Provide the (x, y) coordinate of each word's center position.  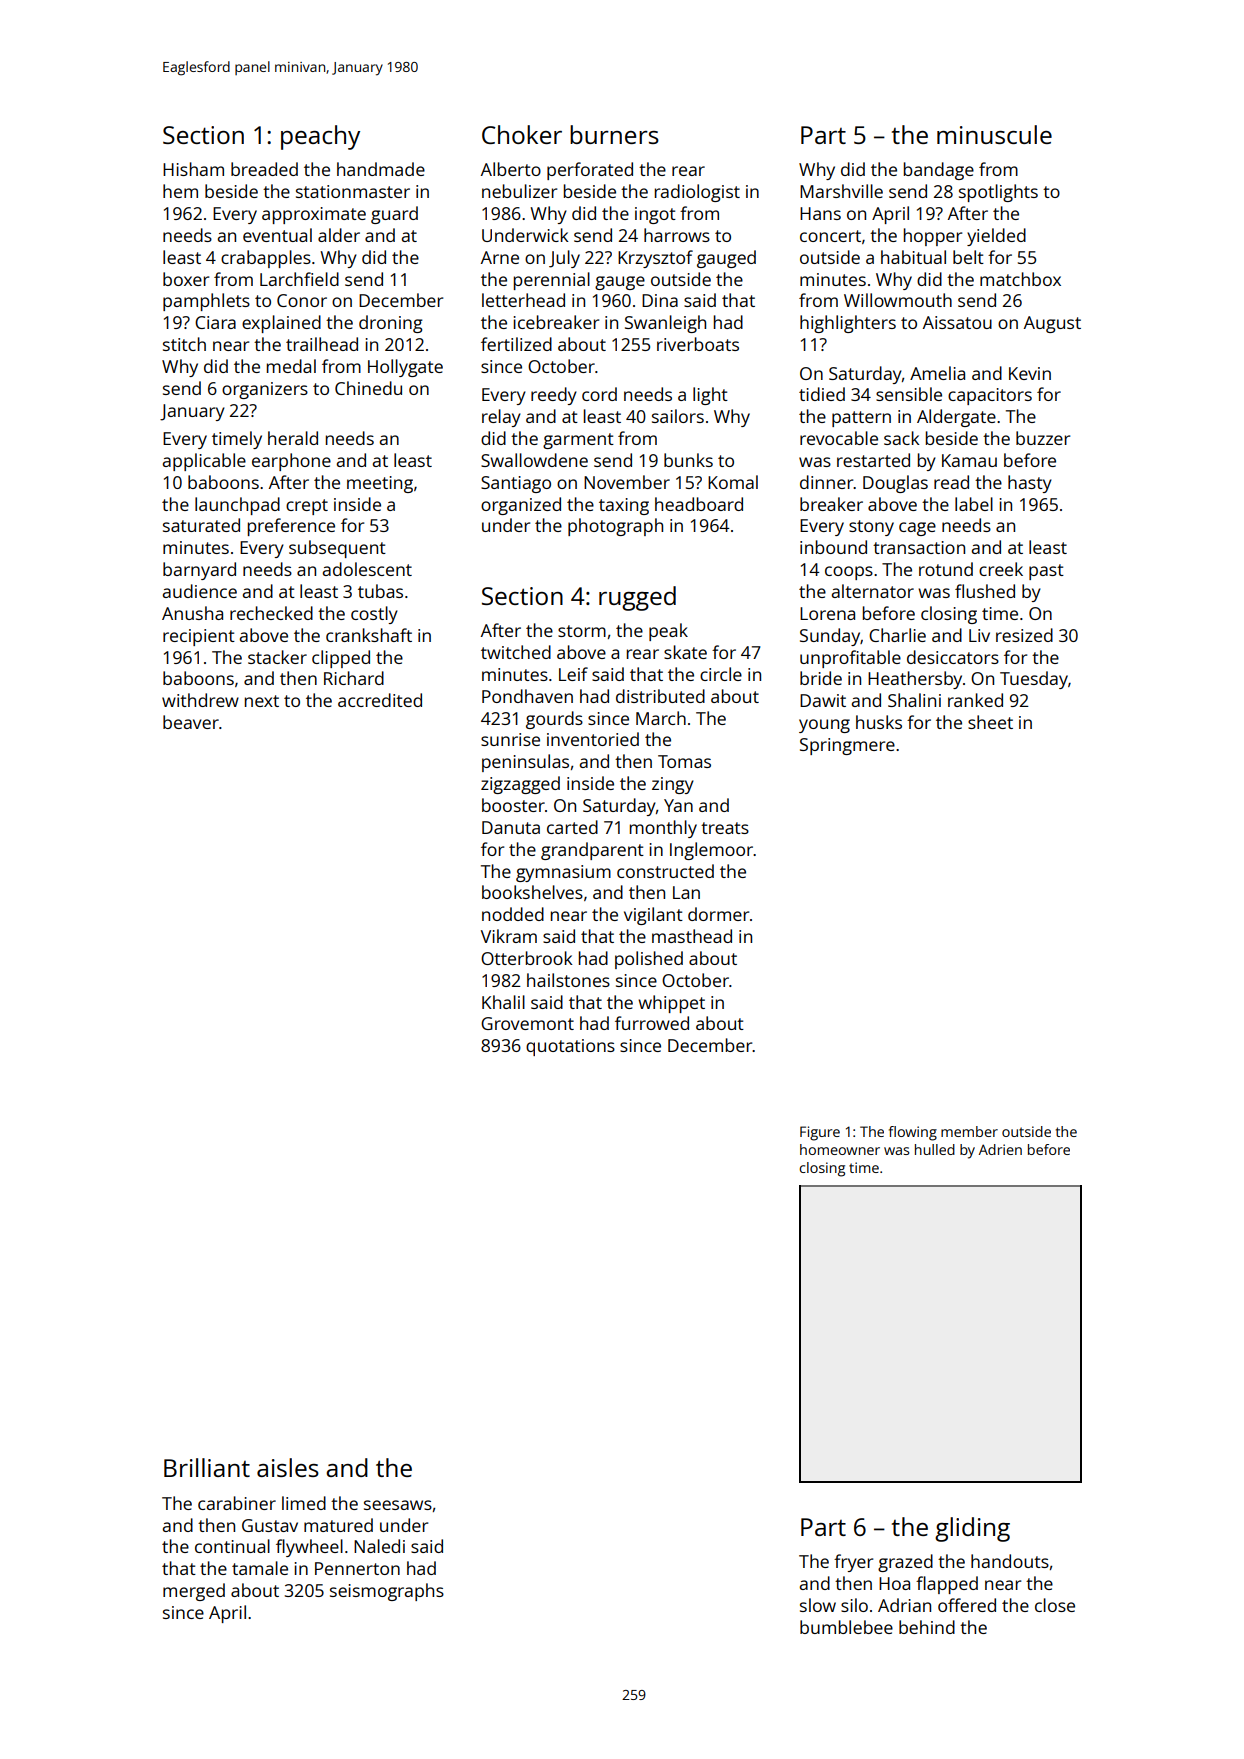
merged (194, 1592)
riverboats (698, 344)
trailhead (322, 344)
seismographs (387, 1592)
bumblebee (846, 1627)
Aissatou (957, 322)
